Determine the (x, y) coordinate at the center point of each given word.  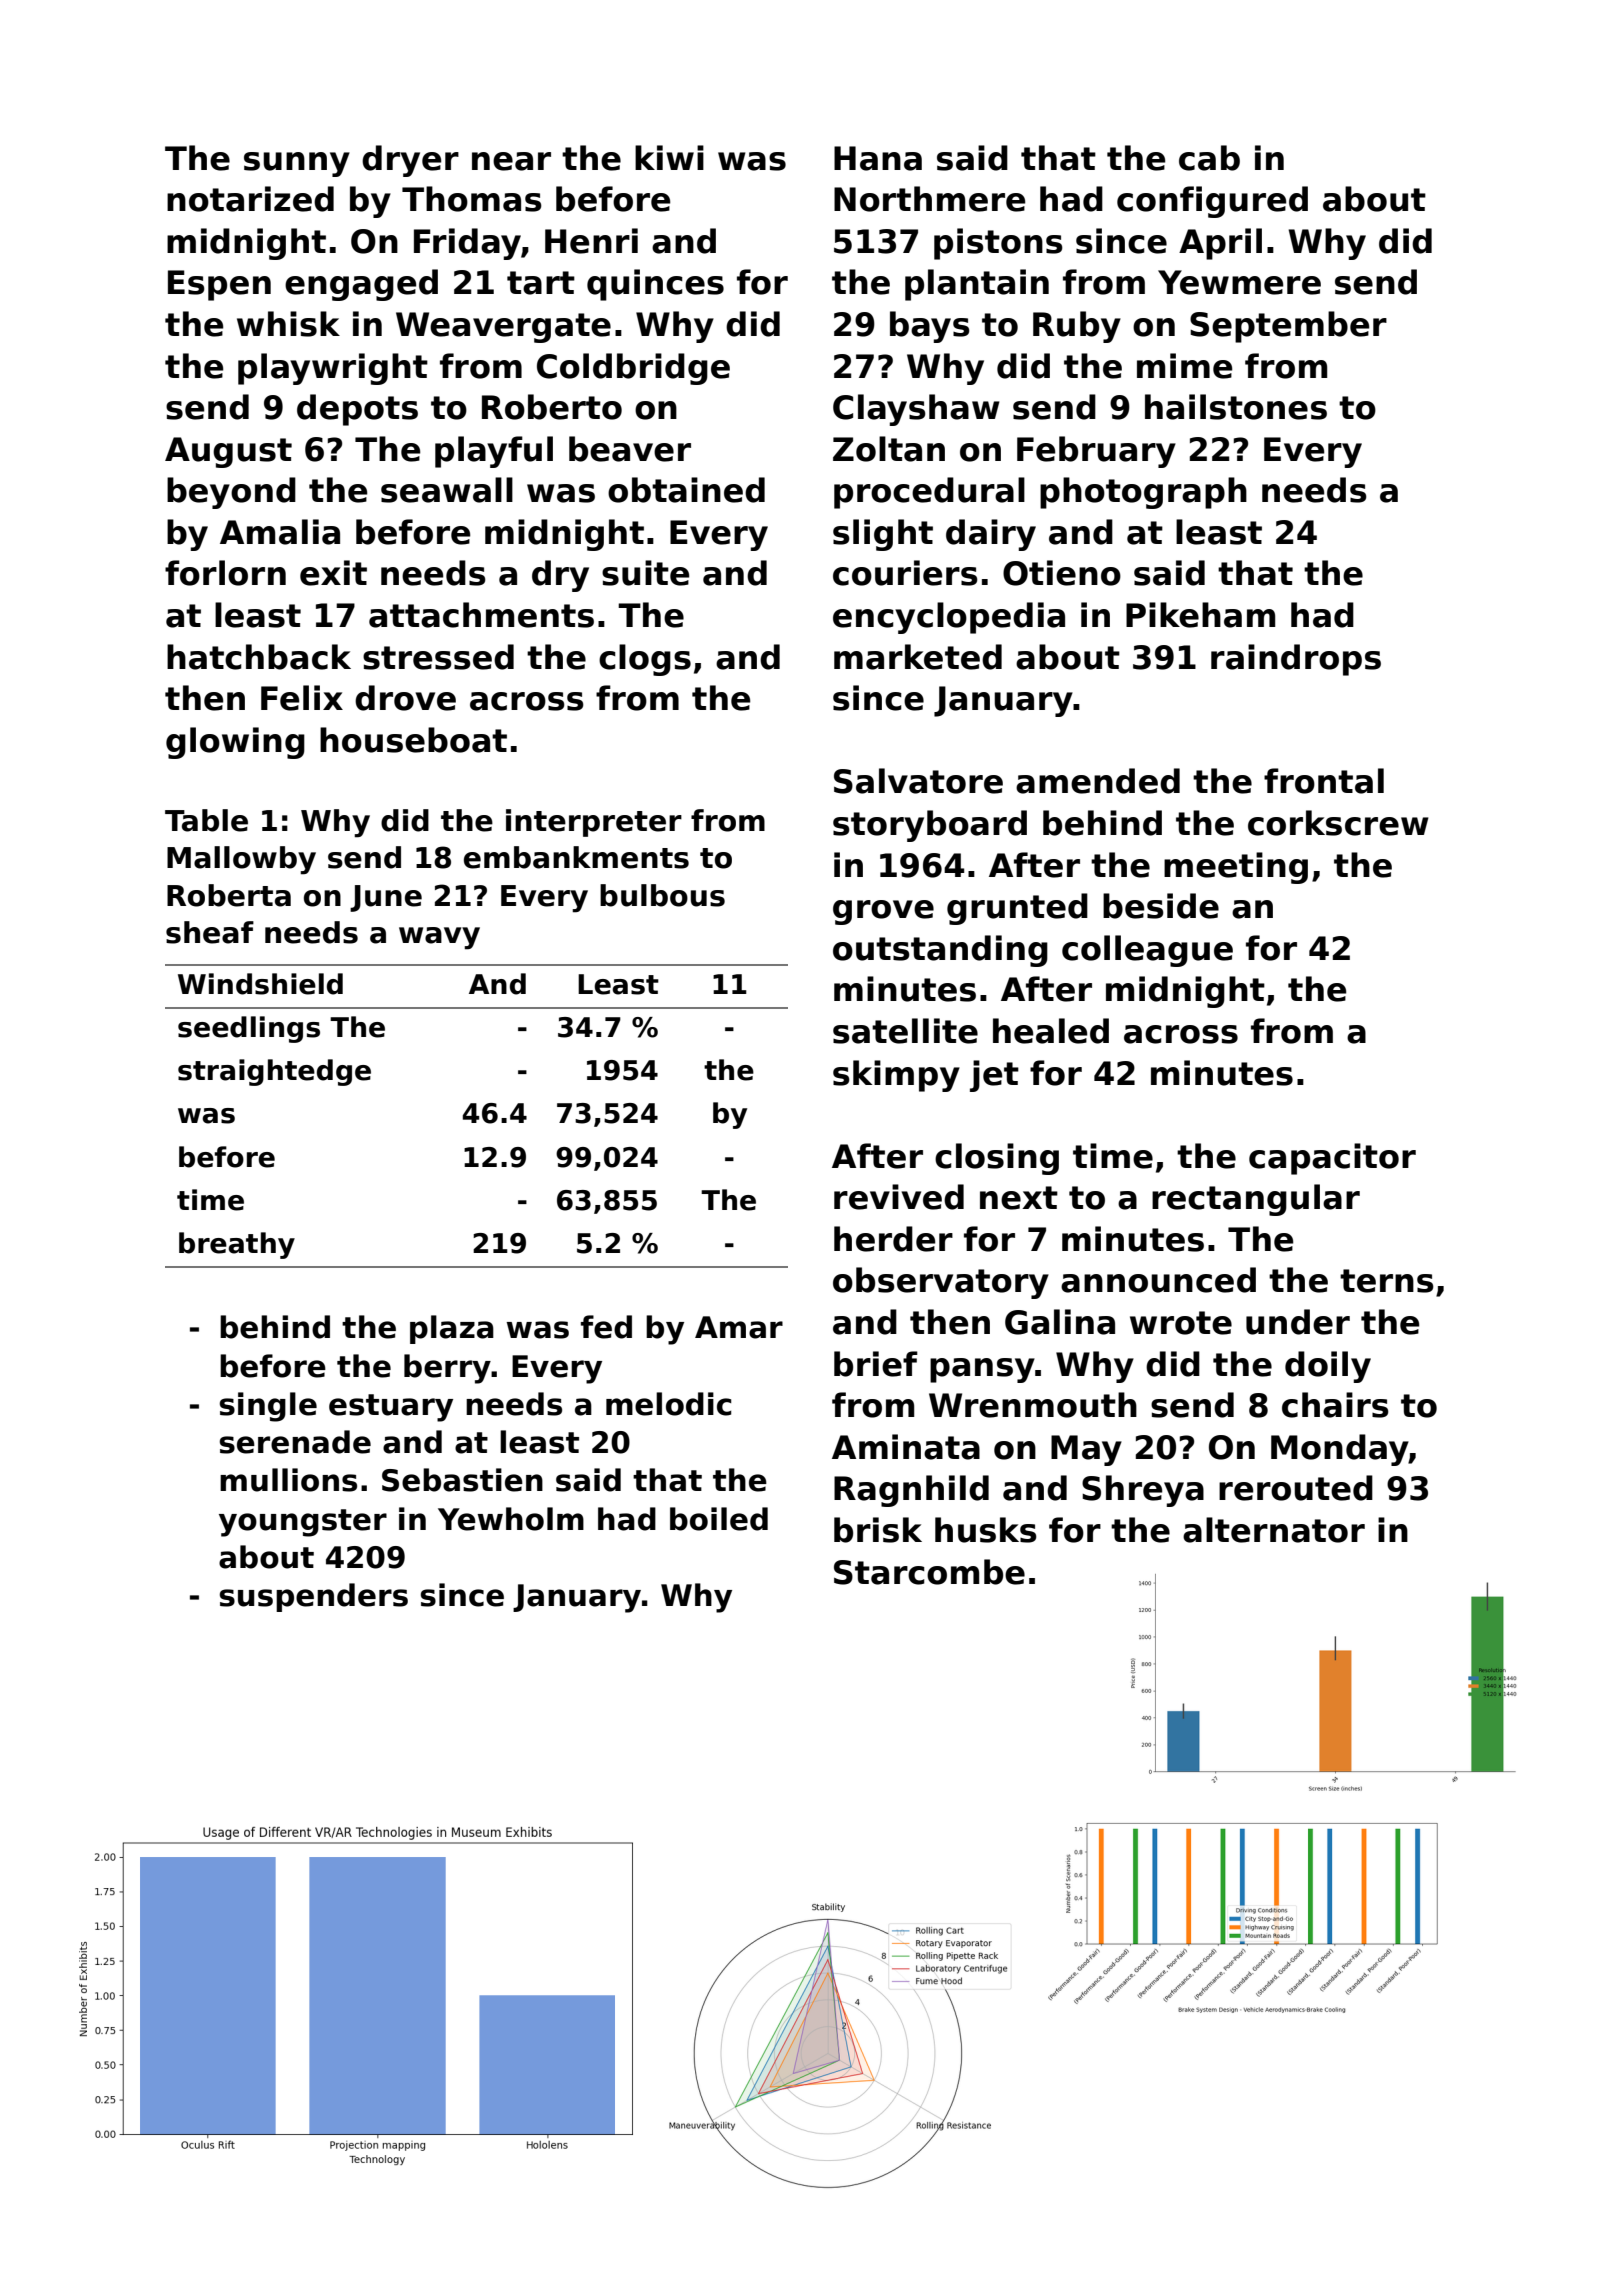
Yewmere (1239, 282)
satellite (905, 1031)
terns (1387, 1281)
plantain (977, 285)
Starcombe (929, 1572)
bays (930, 327)
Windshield (260, 984)
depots (357, 410)
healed (1051, 1031)
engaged (361, 285)
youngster (303, 1523)
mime (1184, 366)
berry (447, 1369)
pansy (982, 1370)
